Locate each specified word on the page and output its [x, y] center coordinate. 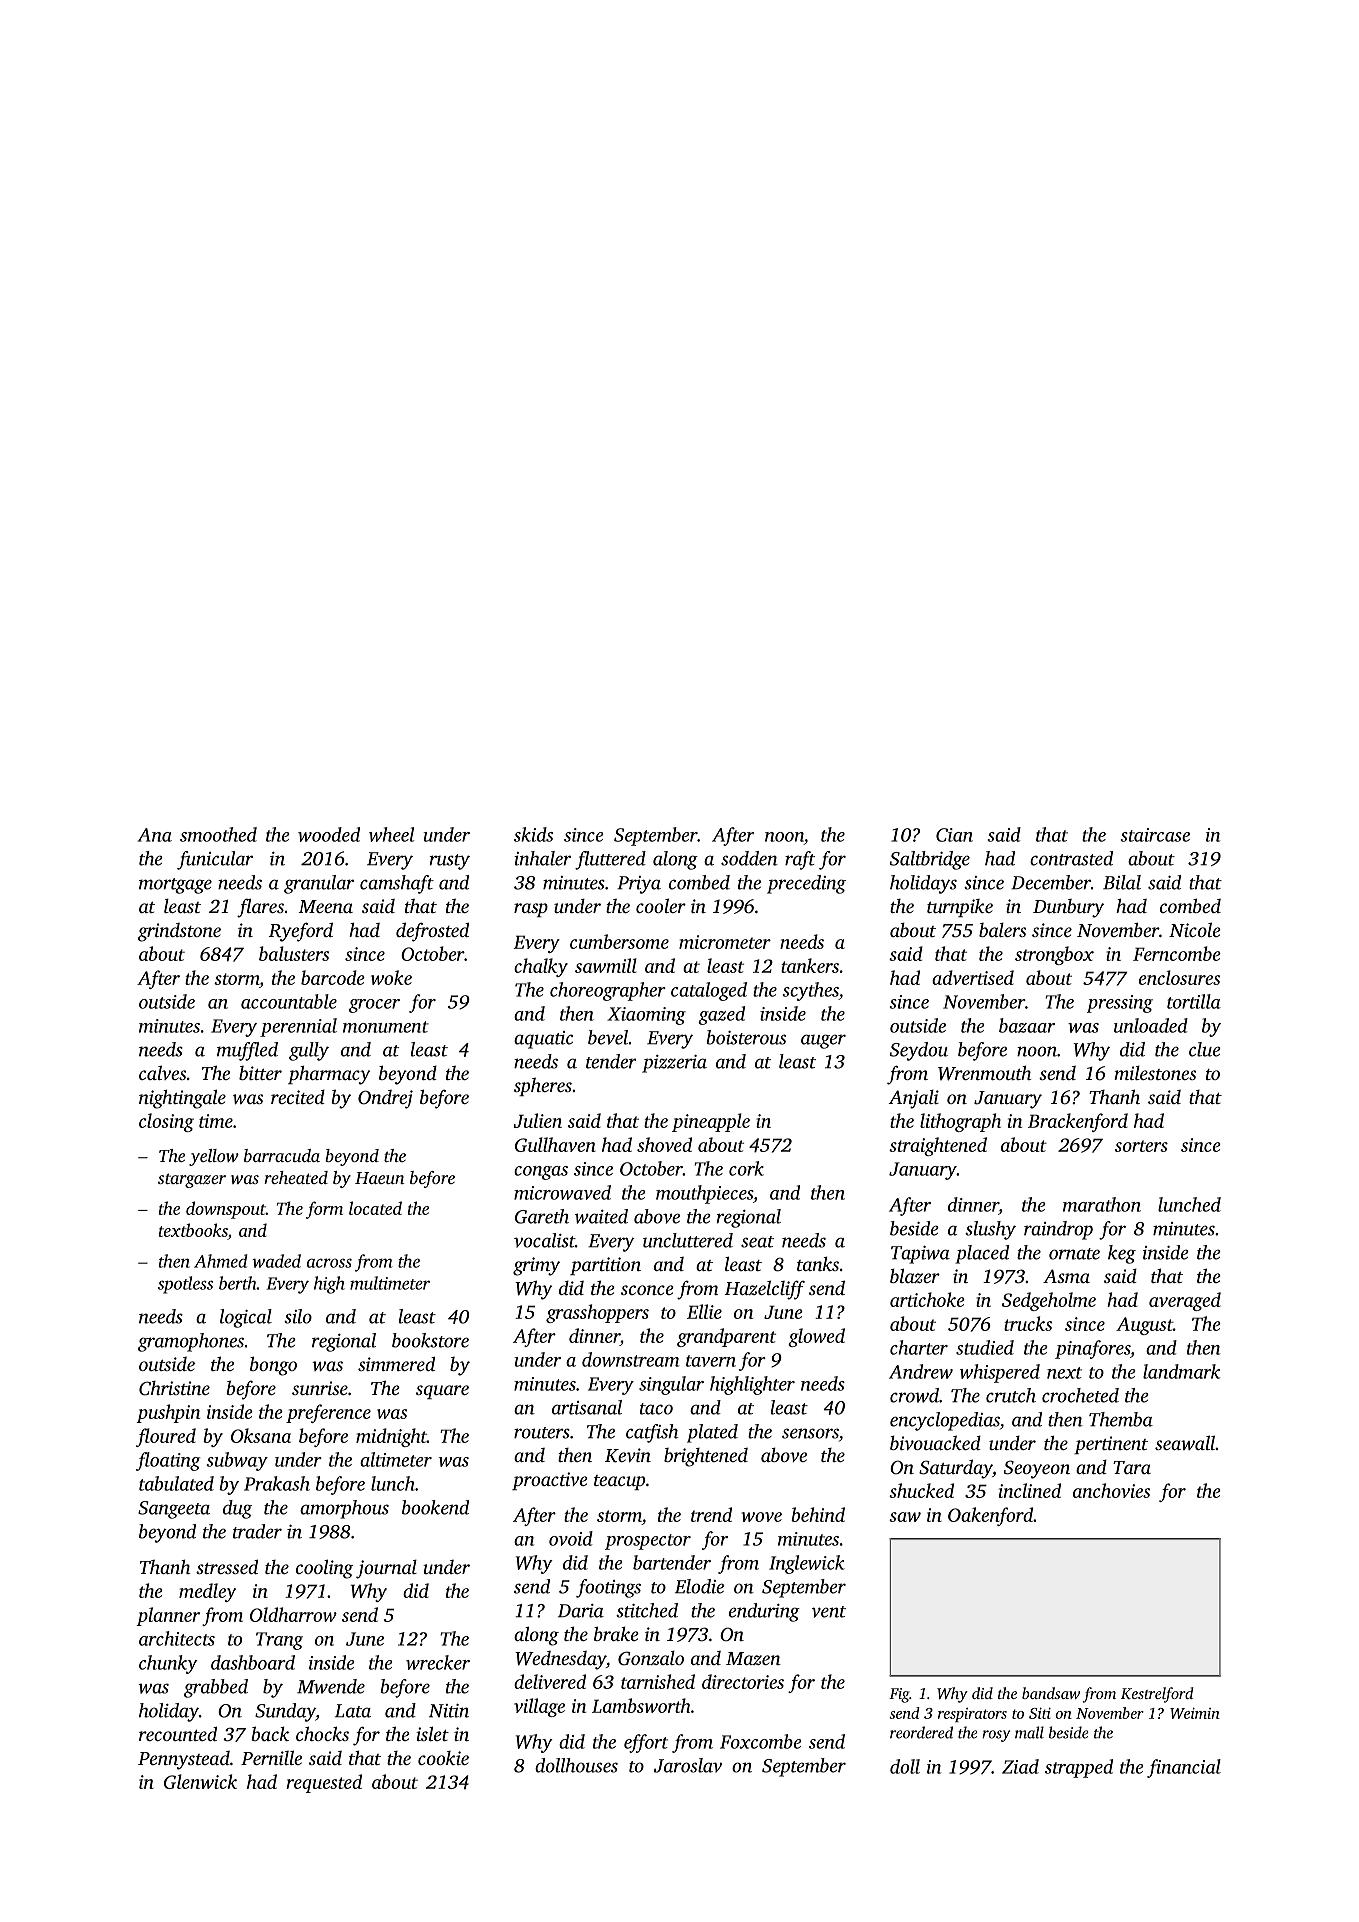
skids [533, 834]
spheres [543, 1087]
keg [1122, 1254]
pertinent [1111, 1445]
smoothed [218, 834]
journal [386, 1569]
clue [1205, 1049]
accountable [289, 1001]
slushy [990, 1230]
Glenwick [200, 1781]
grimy [536, 1266]
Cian [954, 835]
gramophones [191, 1342]
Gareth [542, 1216]
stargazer [192, 1180]
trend [711, 1514]
